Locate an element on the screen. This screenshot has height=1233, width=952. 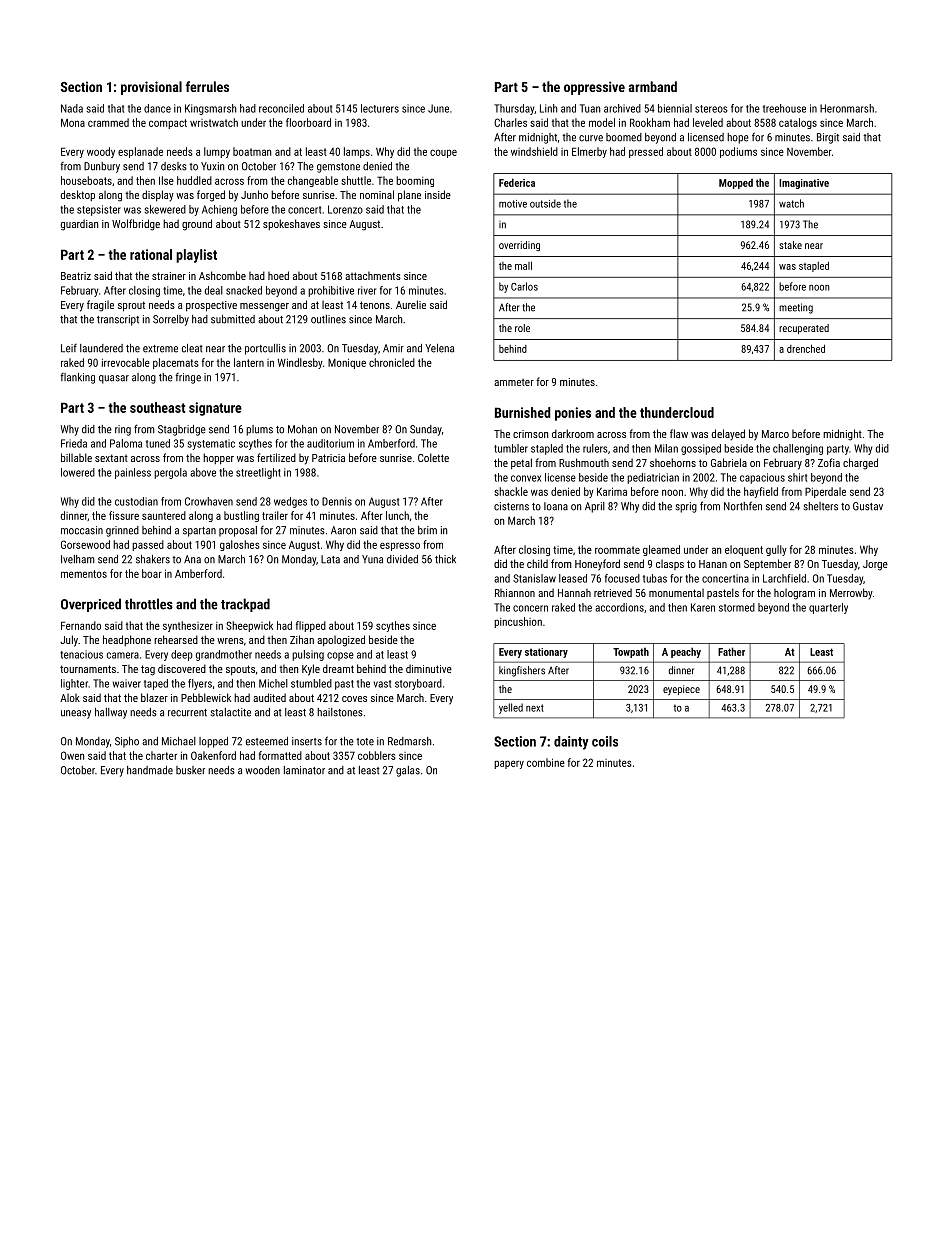
desktop is located at coordinates (78, 195).
